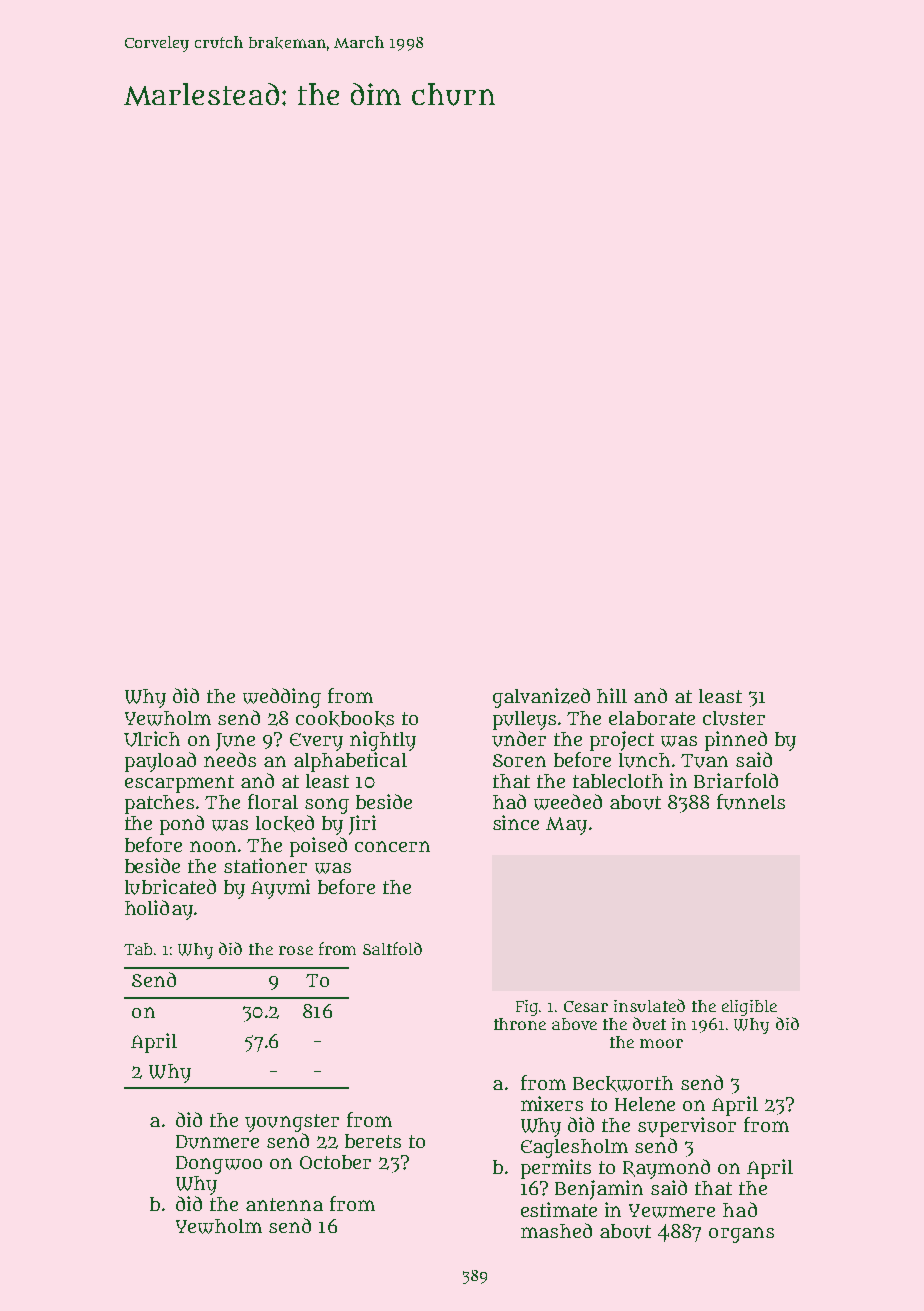  Describe the element at coordinates (392, 846) in the page. I see `concern` at that location.
